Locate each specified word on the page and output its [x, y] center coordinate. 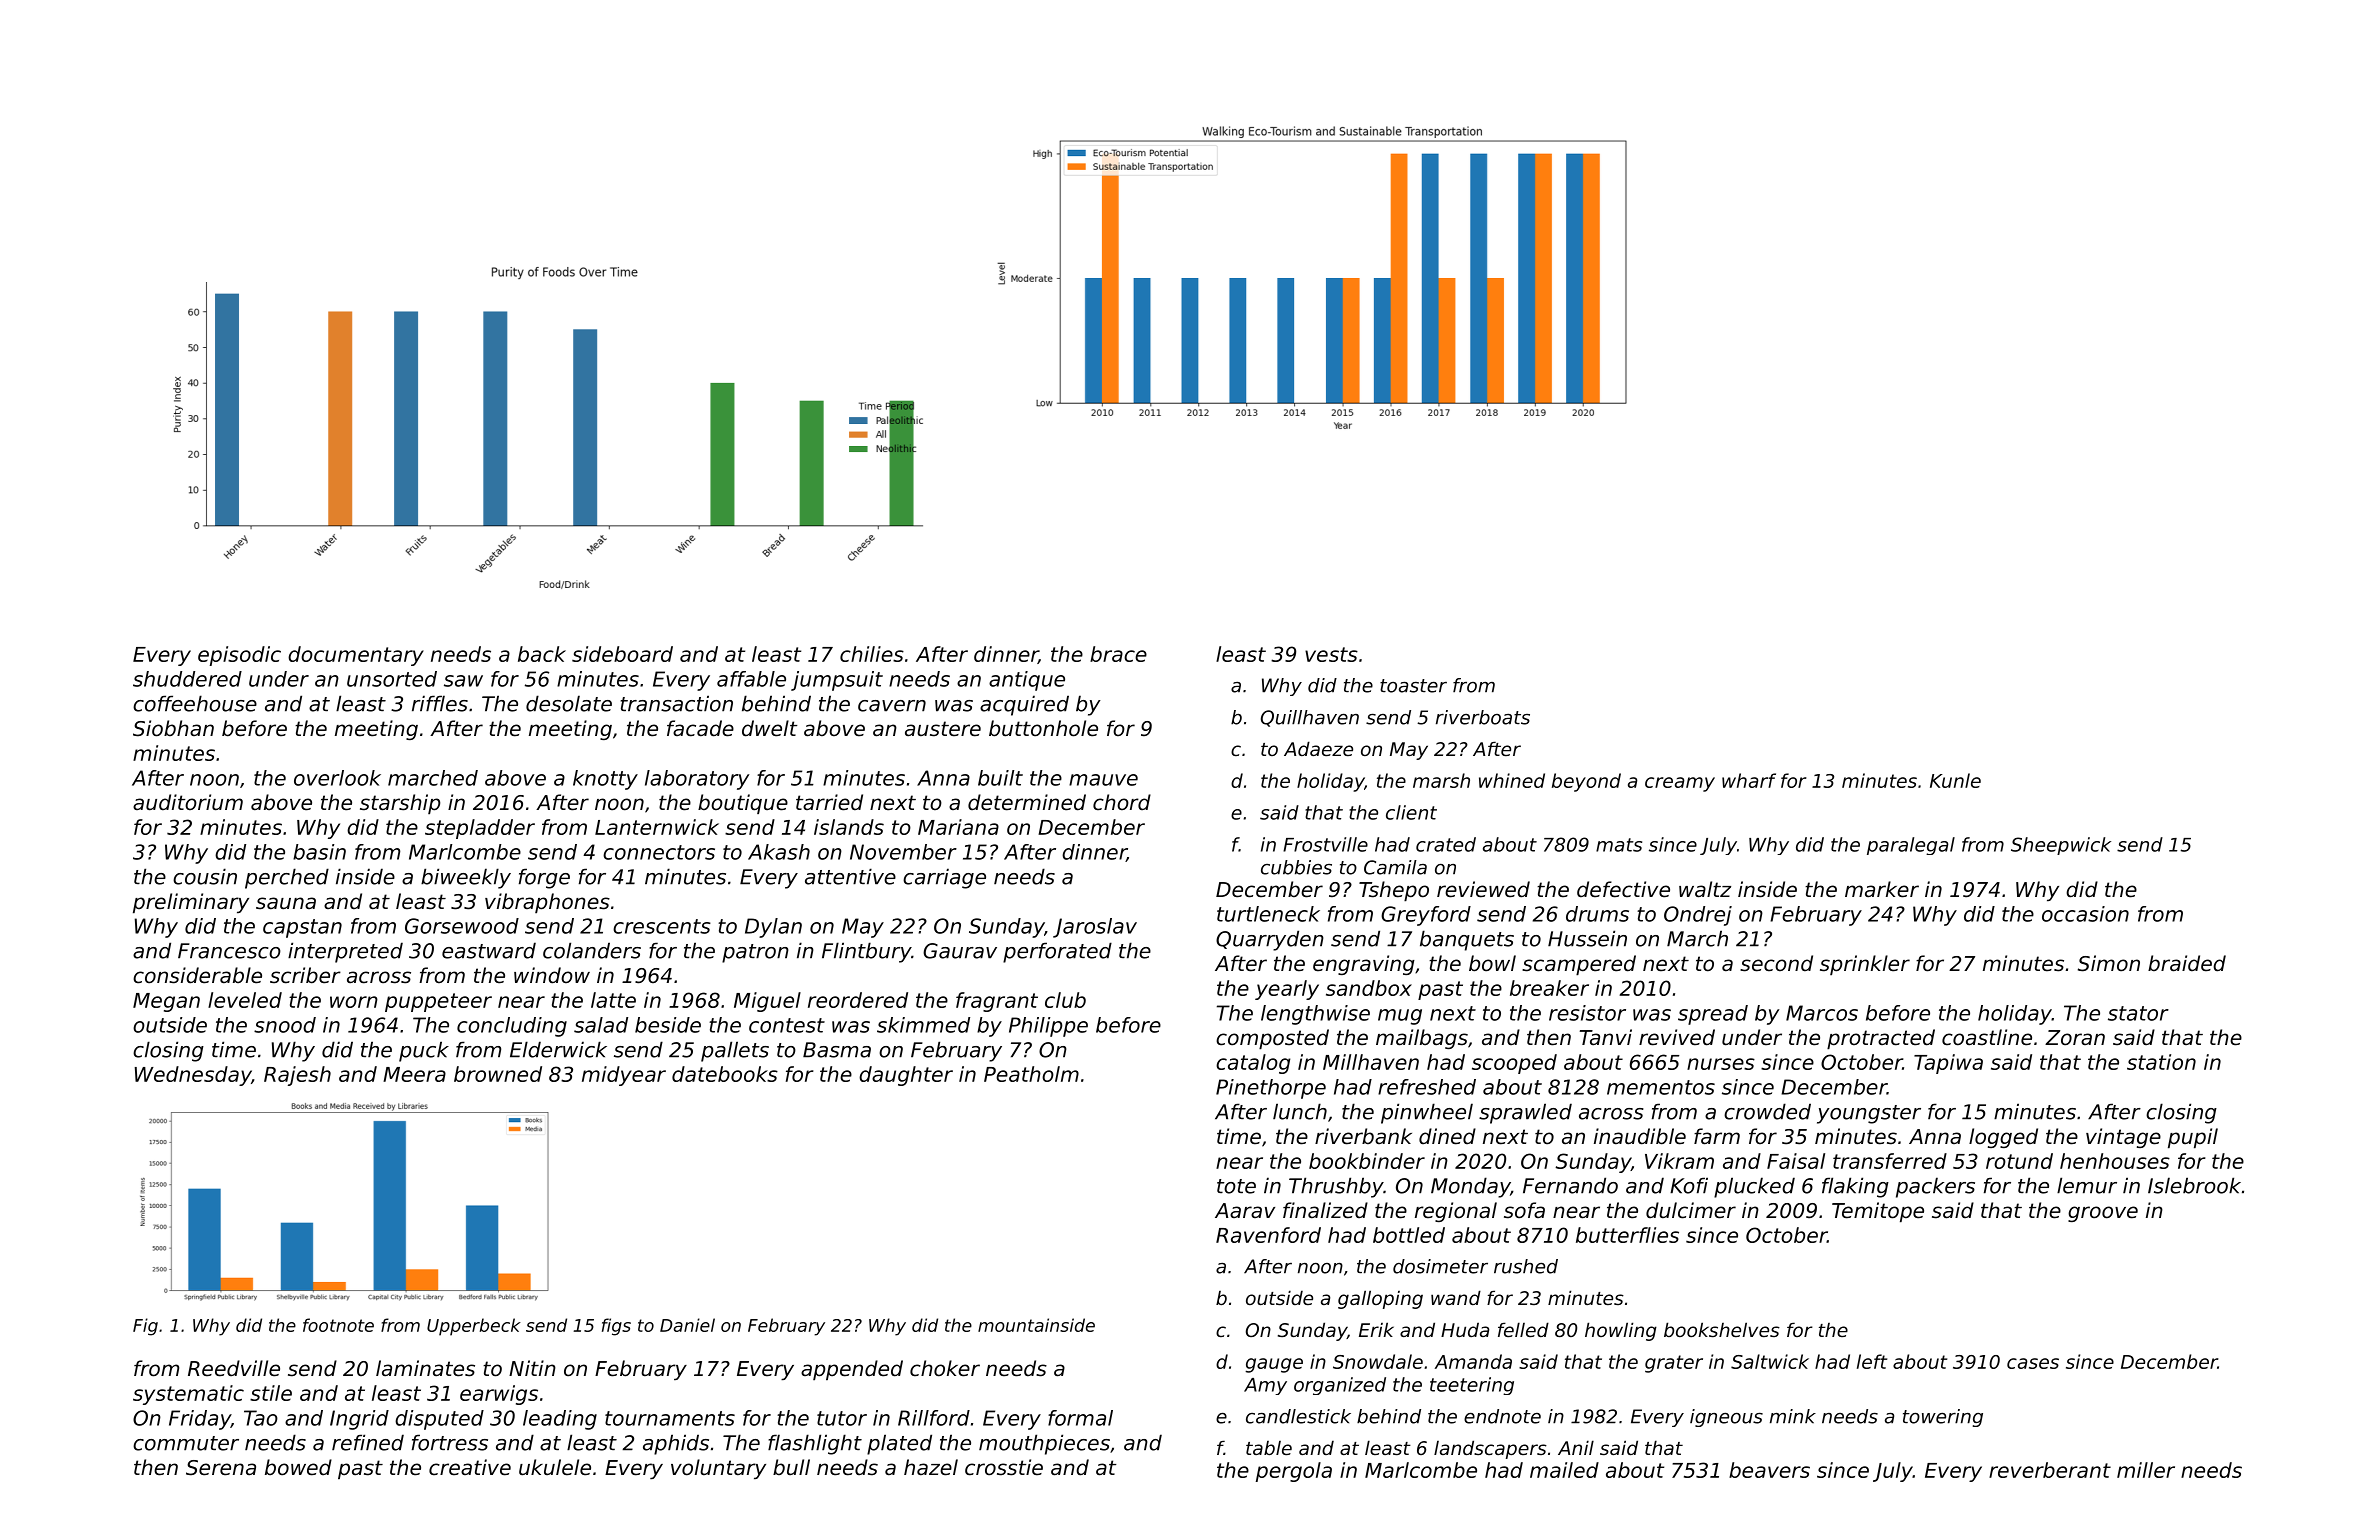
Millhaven [1371, 1062]
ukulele [555, 1467]
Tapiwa [1948, 1064]
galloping [1380, 1299]
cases [2033, 1363]
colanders [592, 950]
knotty [605, 780]
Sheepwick [2061, 846]
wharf [1749, 780]
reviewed [1483, 889]
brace [1118, 654]
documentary [356, 656]
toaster [1413, 686]
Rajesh [297, 1076]
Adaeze [1318, 748]
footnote [338, 1325]
